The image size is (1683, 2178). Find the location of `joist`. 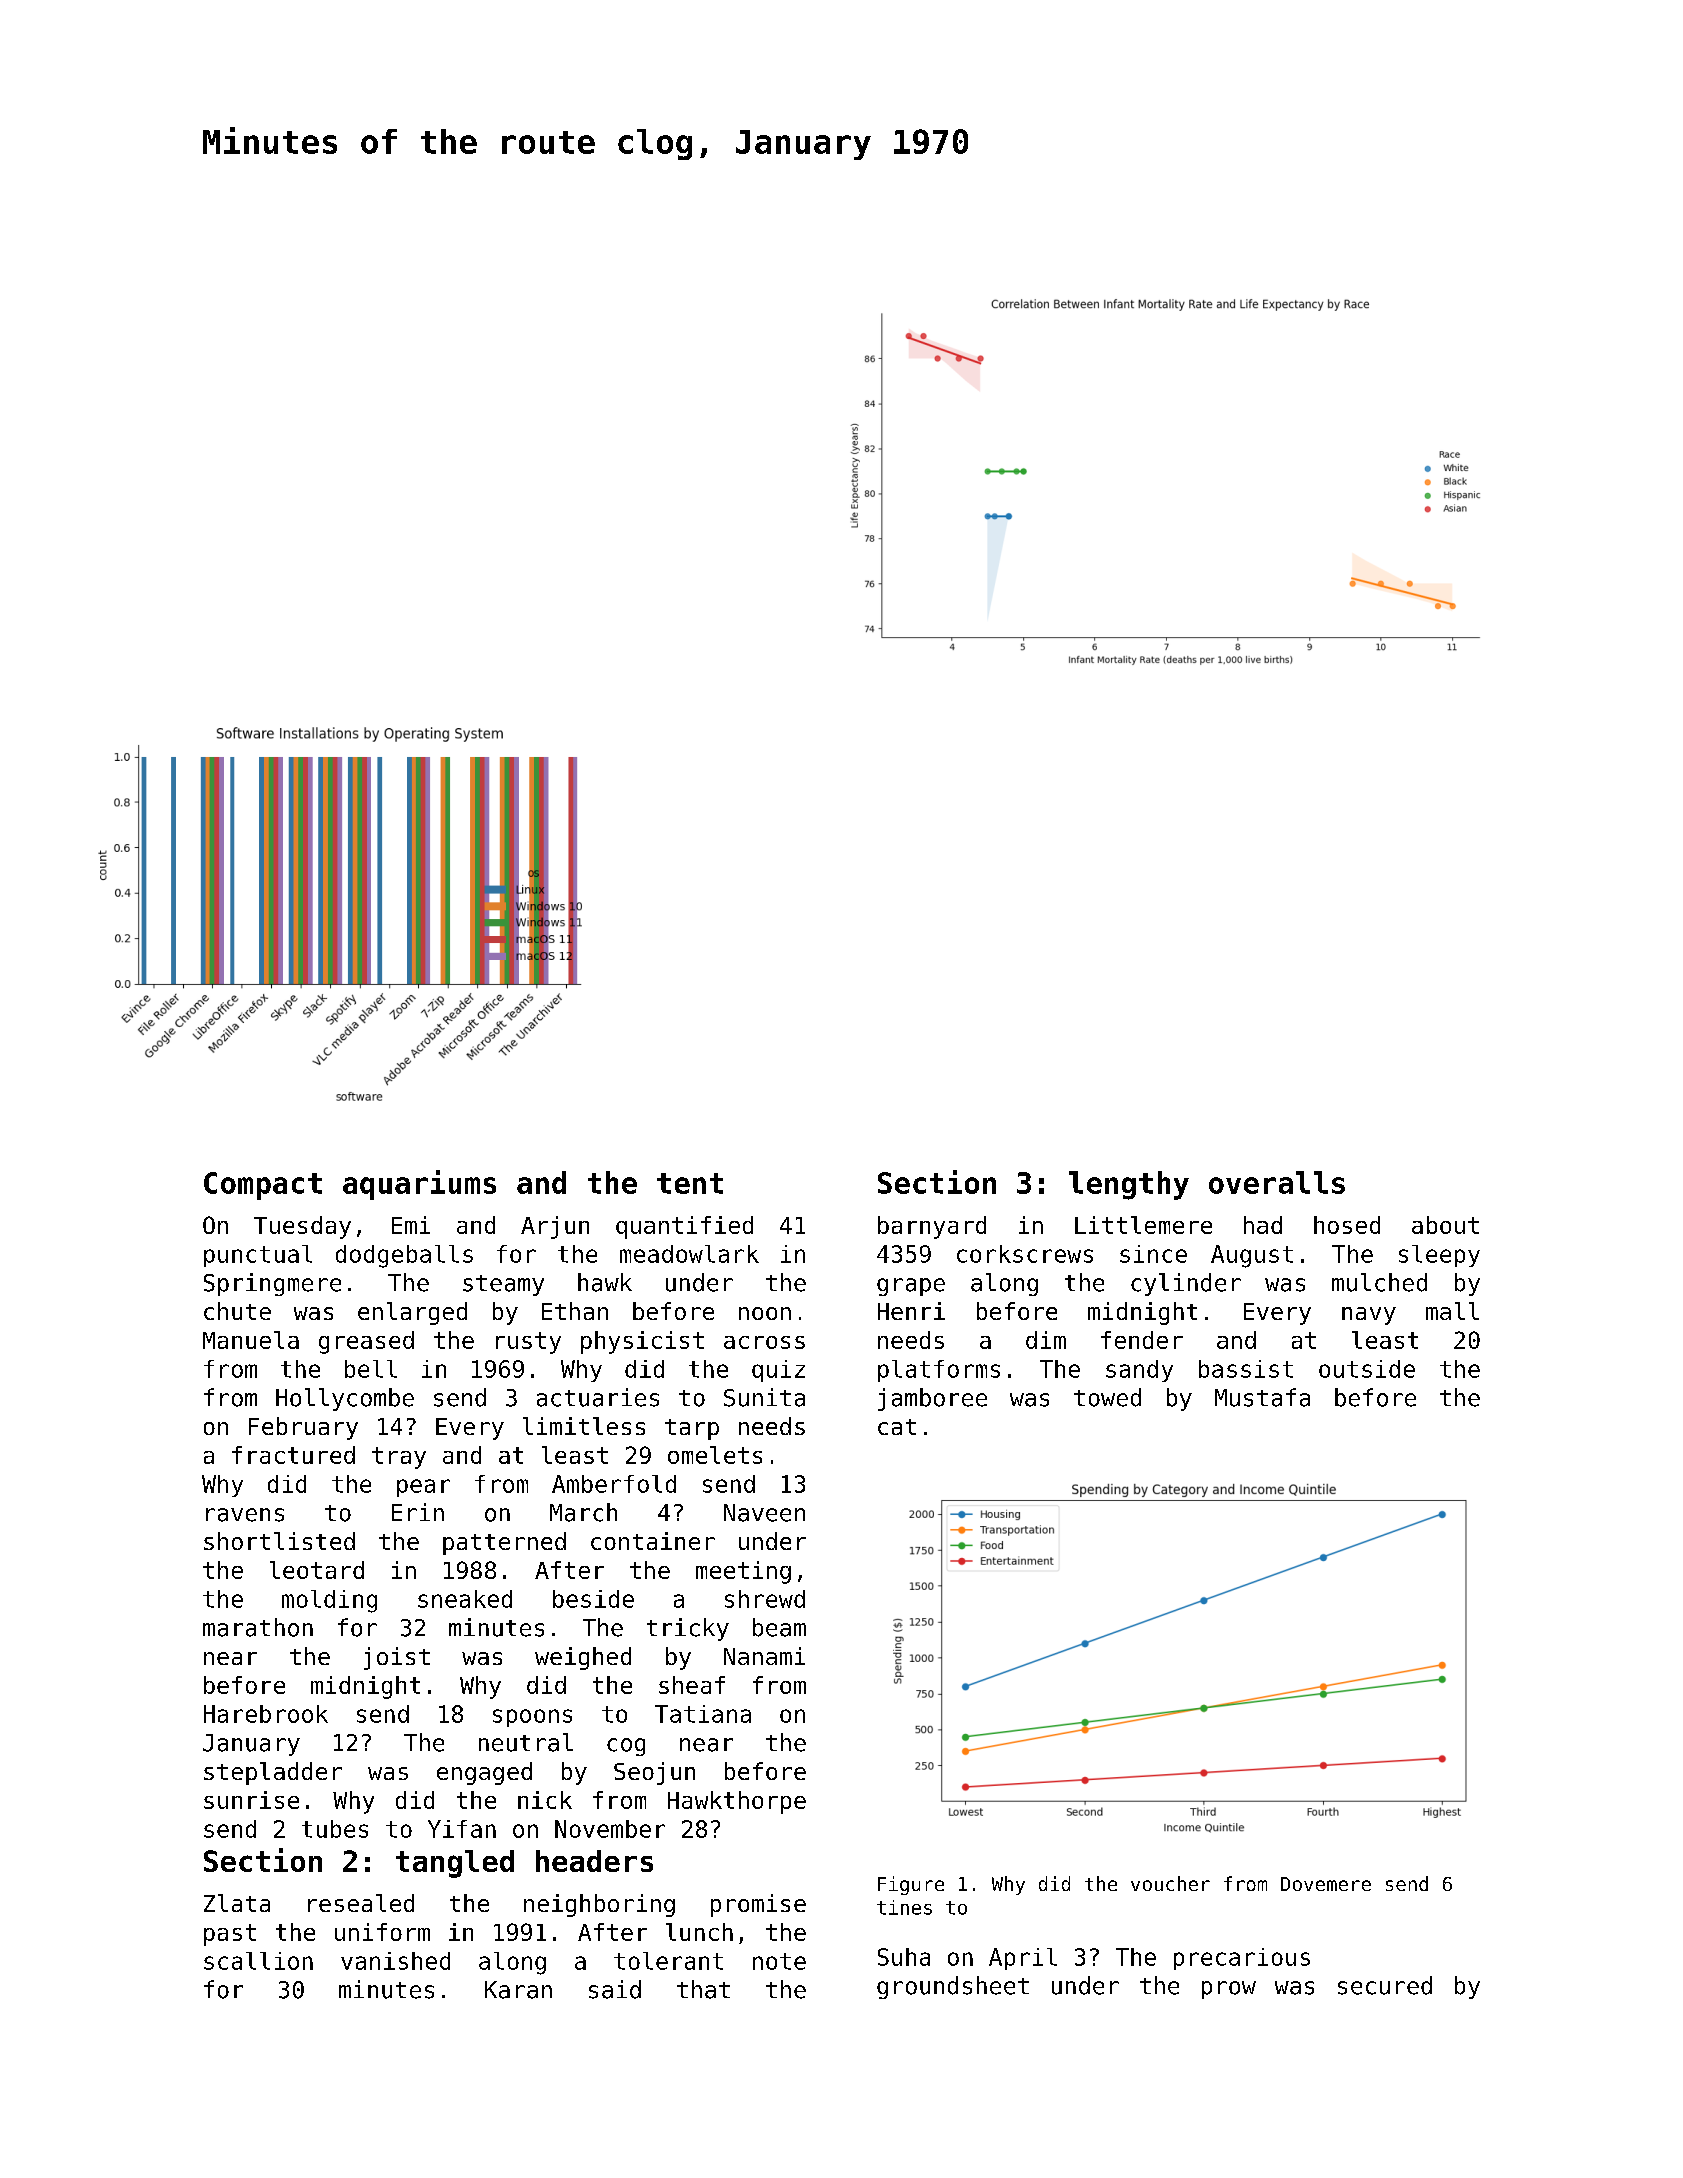

joist is located at coordinates (397, 1658).
